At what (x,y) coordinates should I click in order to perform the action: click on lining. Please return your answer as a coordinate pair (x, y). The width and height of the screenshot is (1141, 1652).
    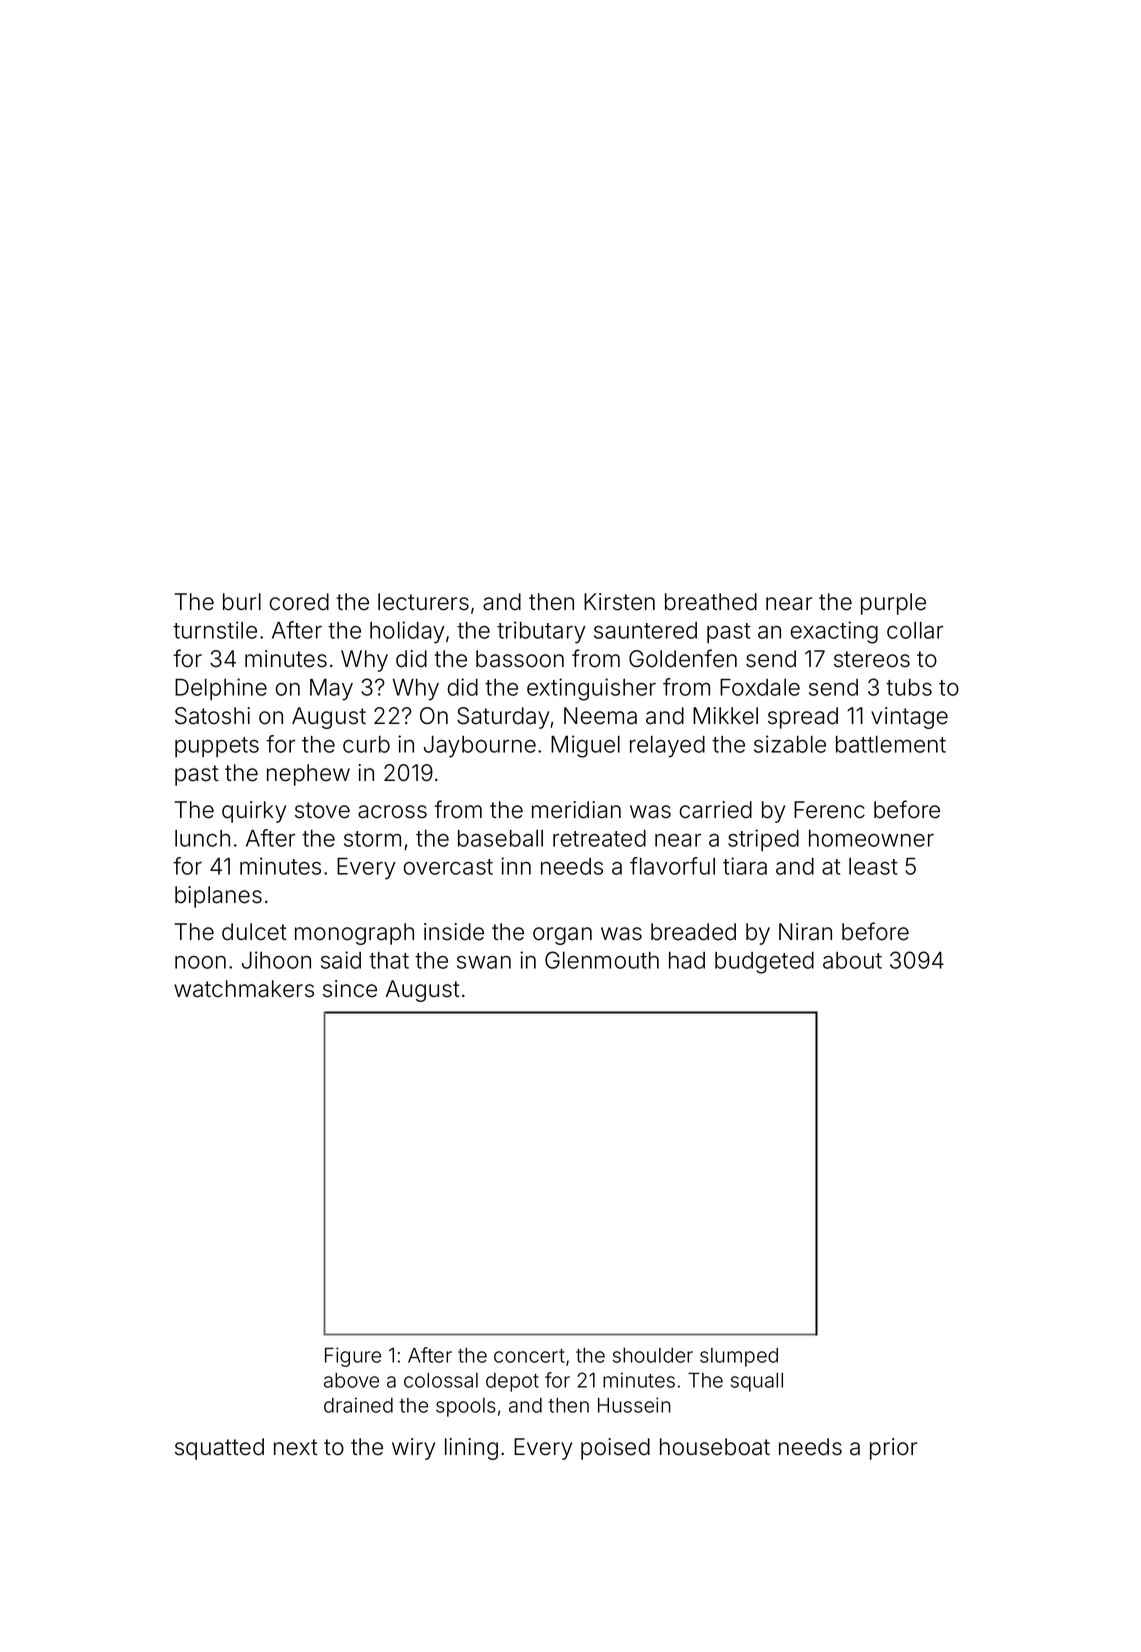
    Looking at the image, I should click on (471, 1449).
